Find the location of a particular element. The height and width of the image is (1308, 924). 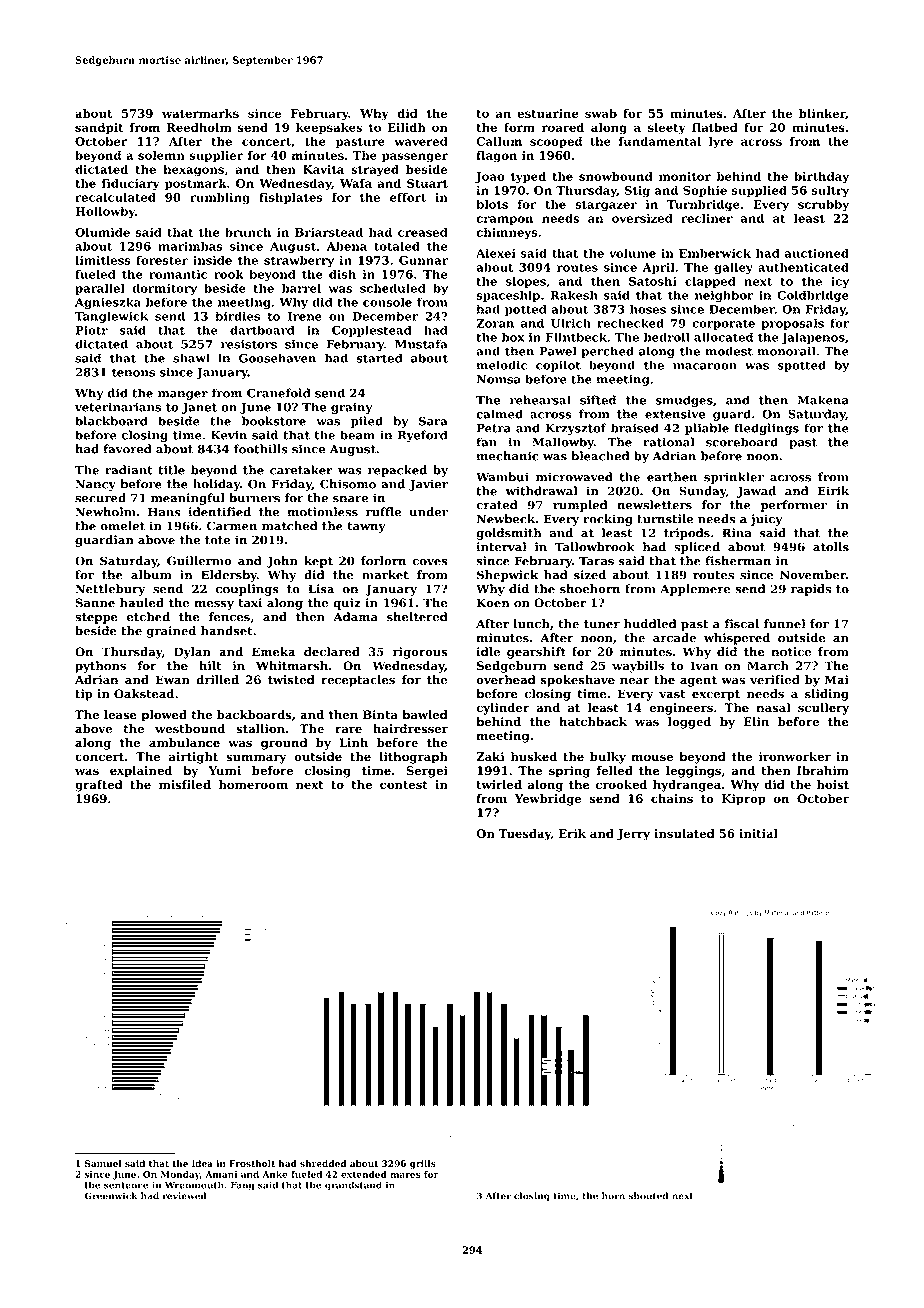

grills is located at coordinates (423, 1164).
